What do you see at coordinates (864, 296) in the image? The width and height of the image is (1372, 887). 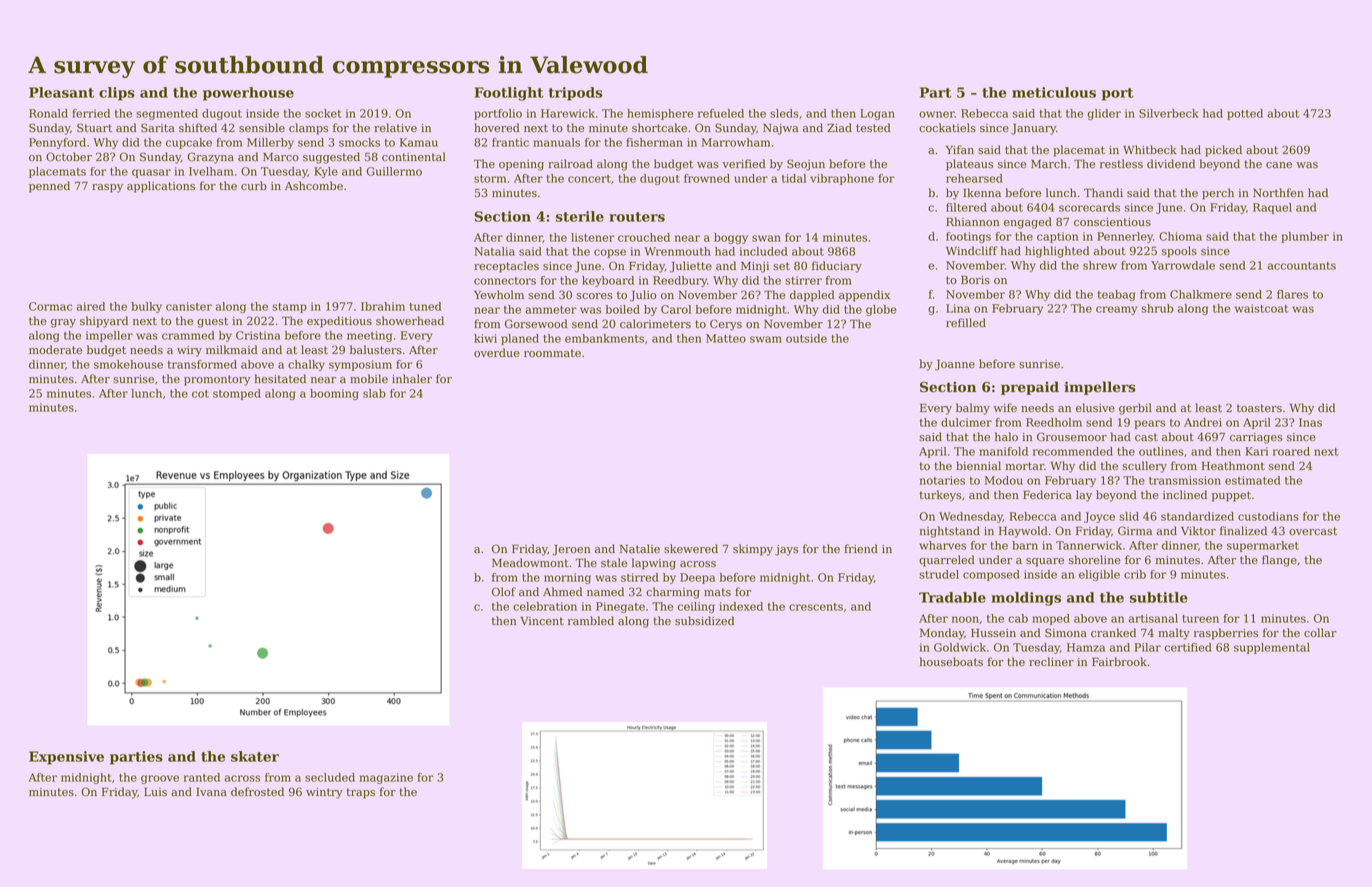 I see `appendix` at bounding box center [864, 296].
